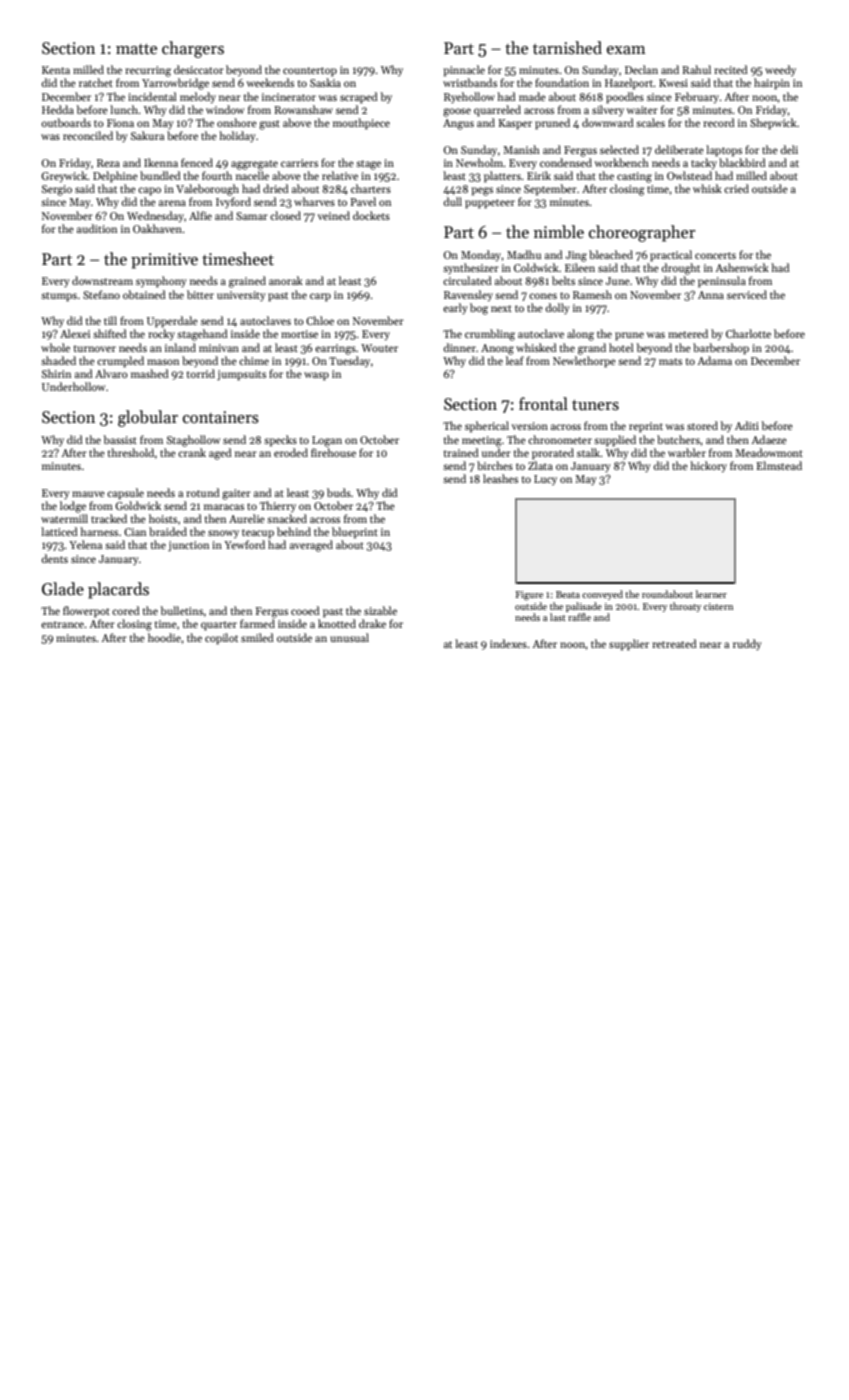  I want to click on Ashenwick, so click(742, 267).
